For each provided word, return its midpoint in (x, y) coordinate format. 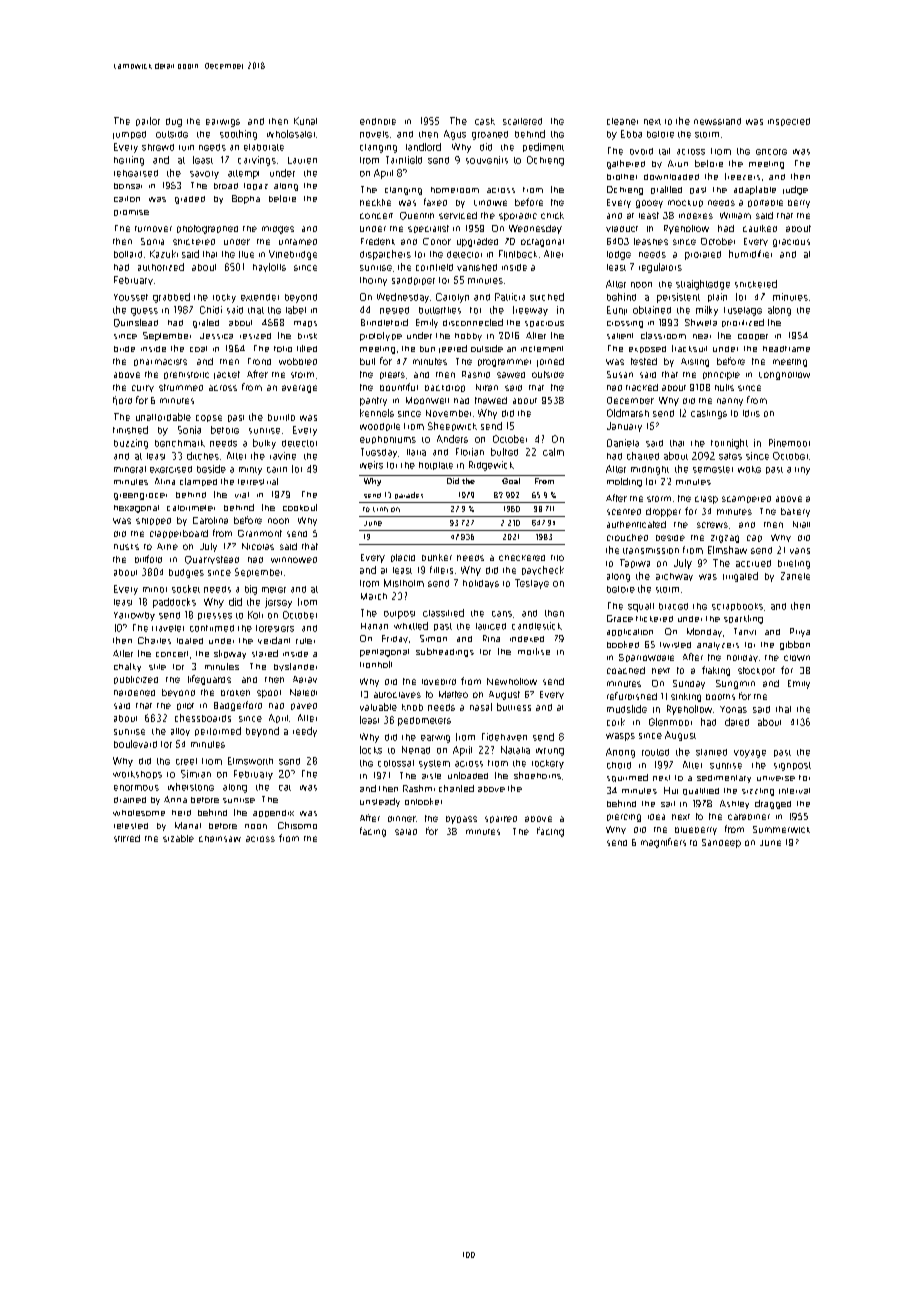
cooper (753, 337)
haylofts (269, 267)
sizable (178, 838)
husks (126, 547)
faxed (435, 202)
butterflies (440, 310)
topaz (256, 186)
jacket (227, 375)
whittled (411, 626)
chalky (127, 667)
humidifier (750, 254)
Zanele (795, 576)
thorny (373, 281)
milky (707, 311)
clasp (706, 500)
